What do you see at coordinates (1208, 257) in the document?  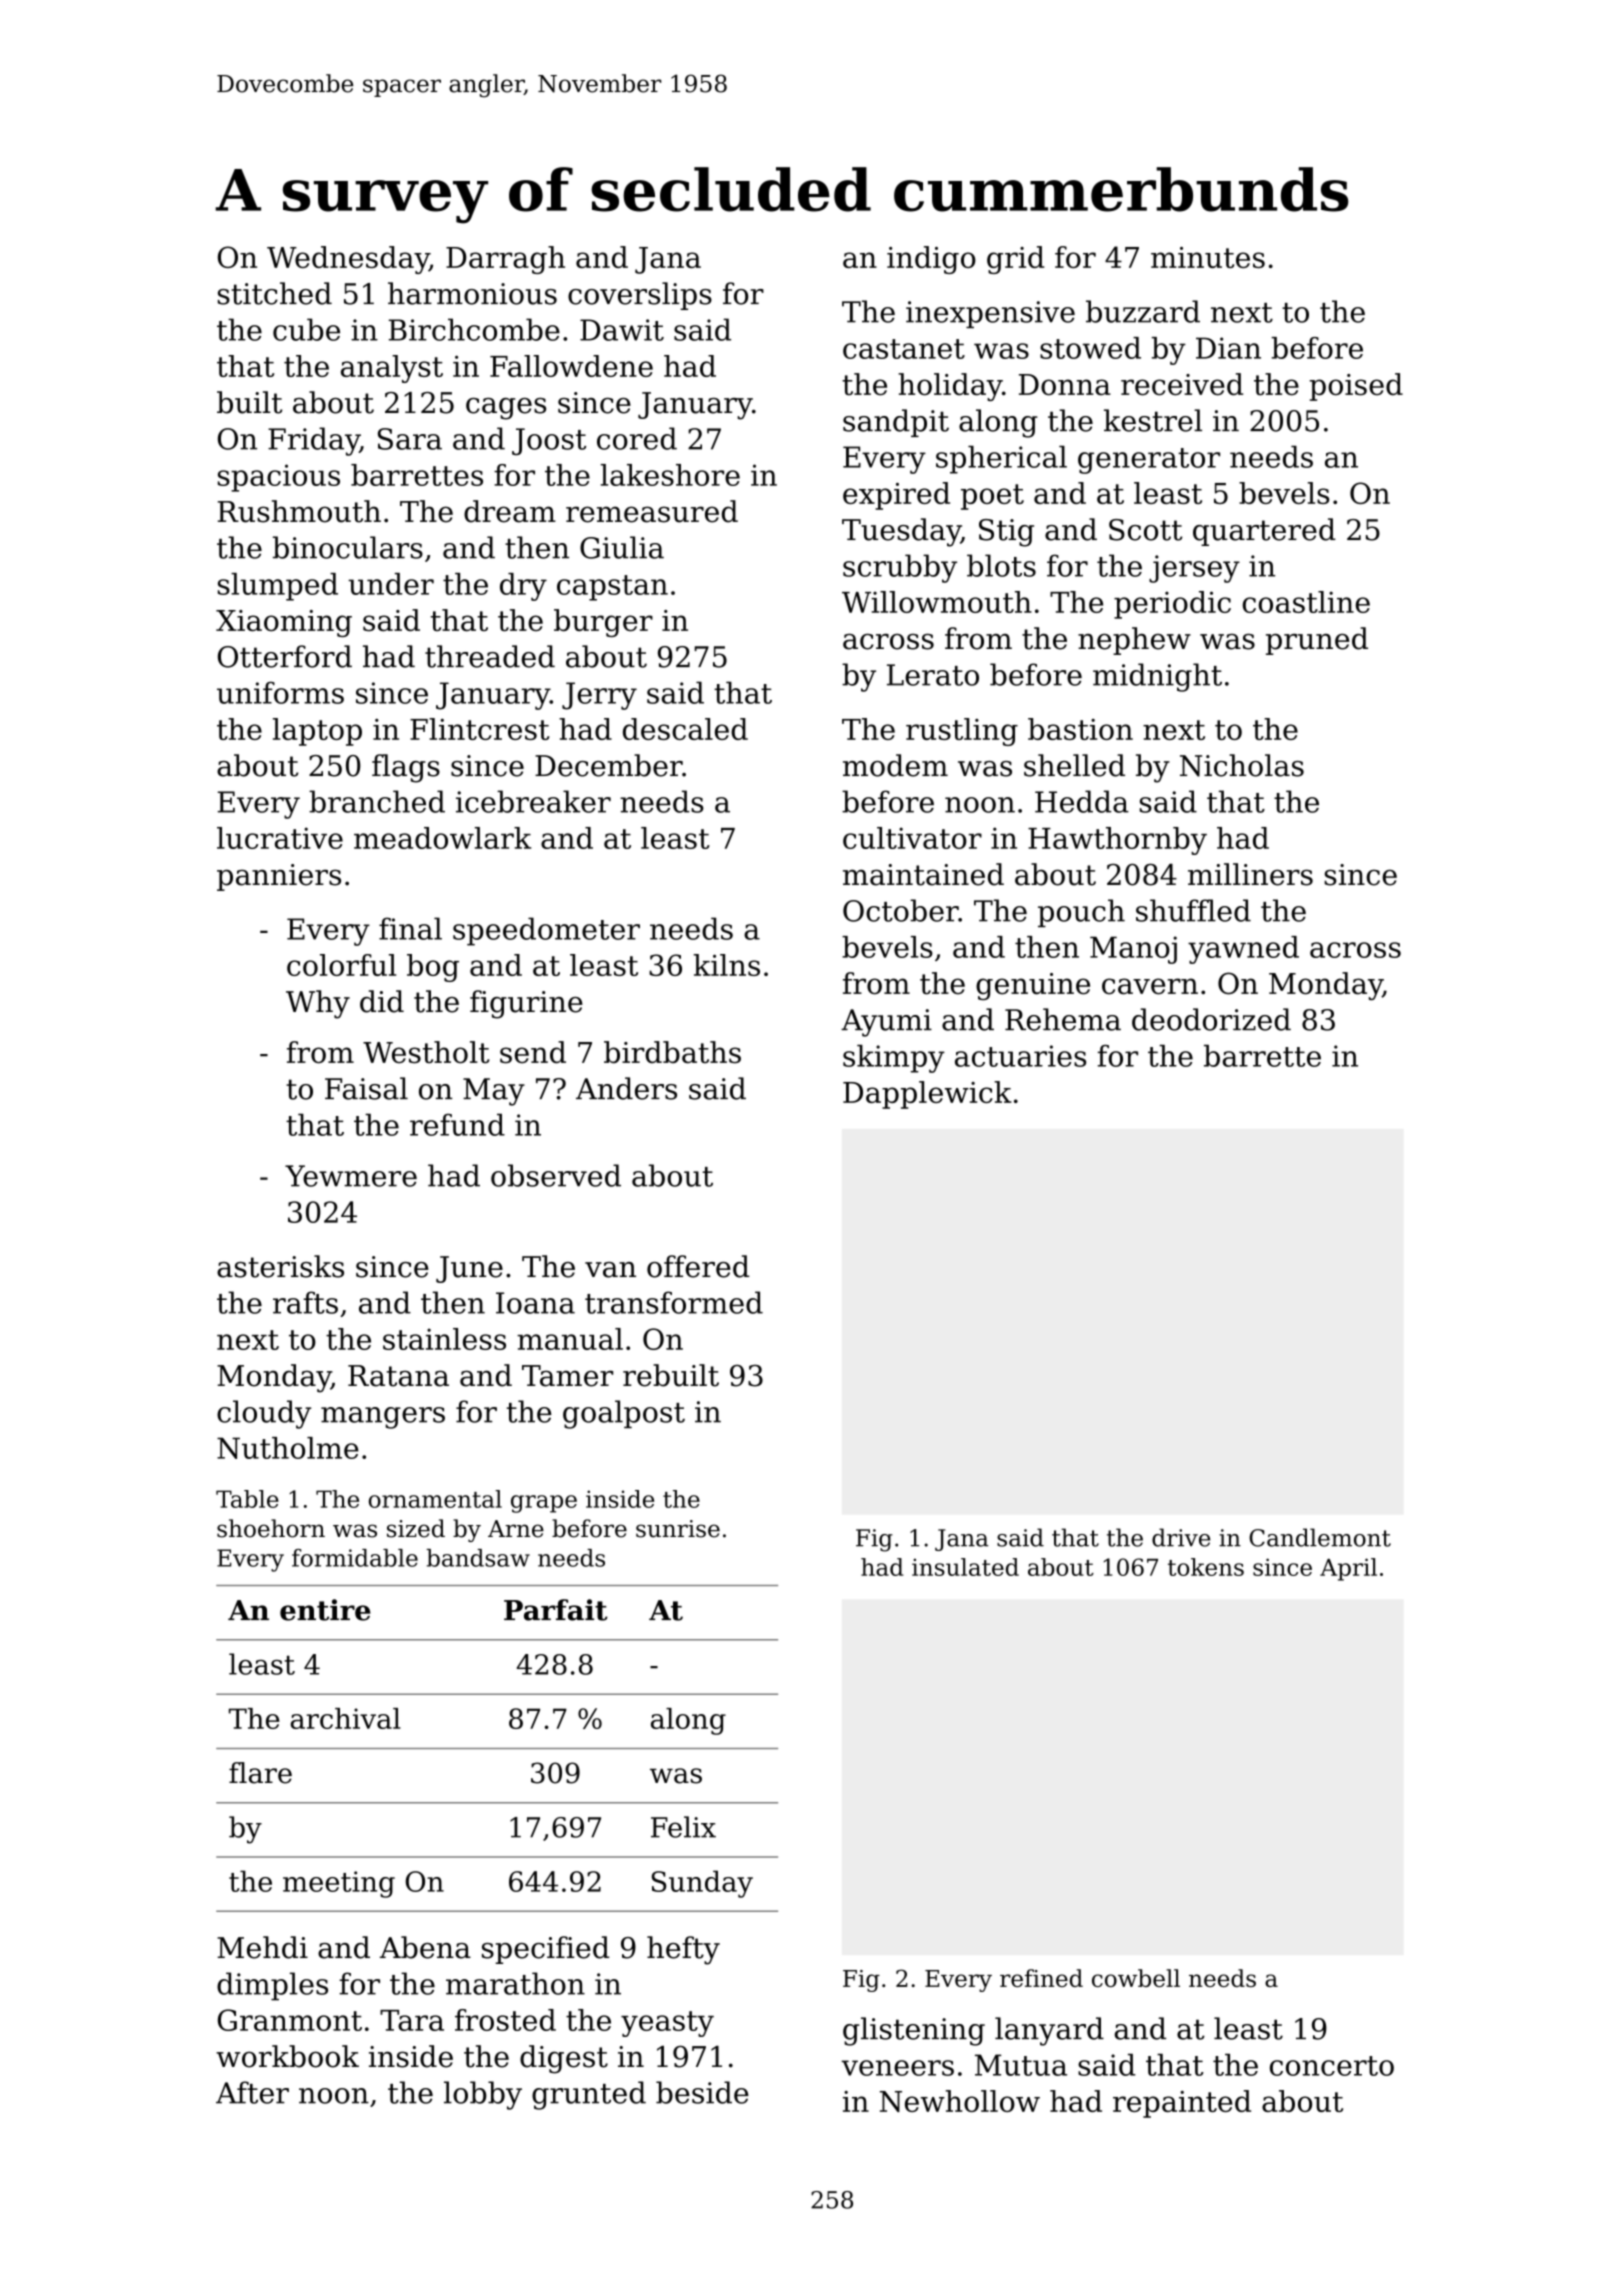 I see `minutes` at bounding box center [1208, 257].
